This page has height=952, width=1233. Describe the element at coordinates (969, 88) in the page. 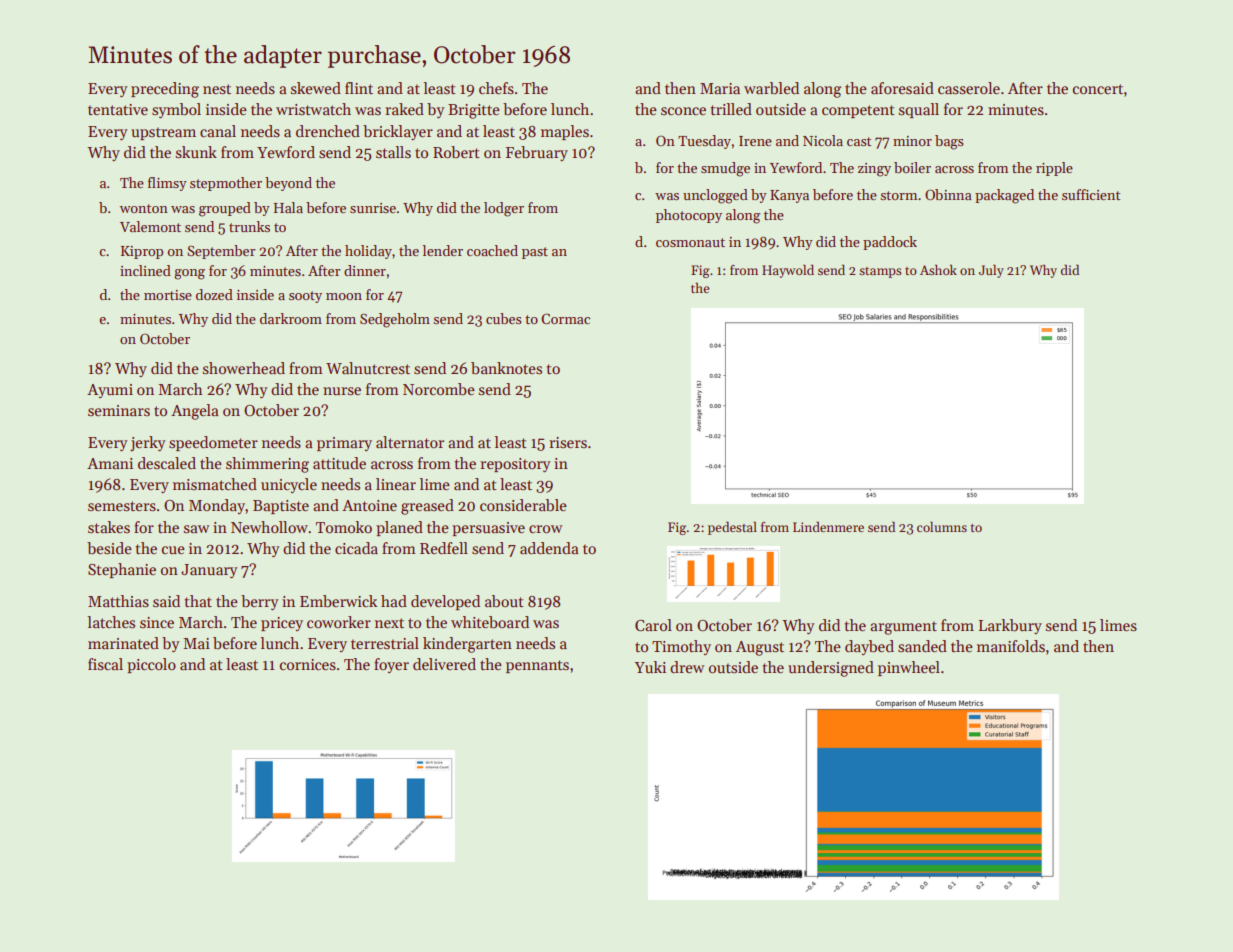

I see `casserole` at that location.
